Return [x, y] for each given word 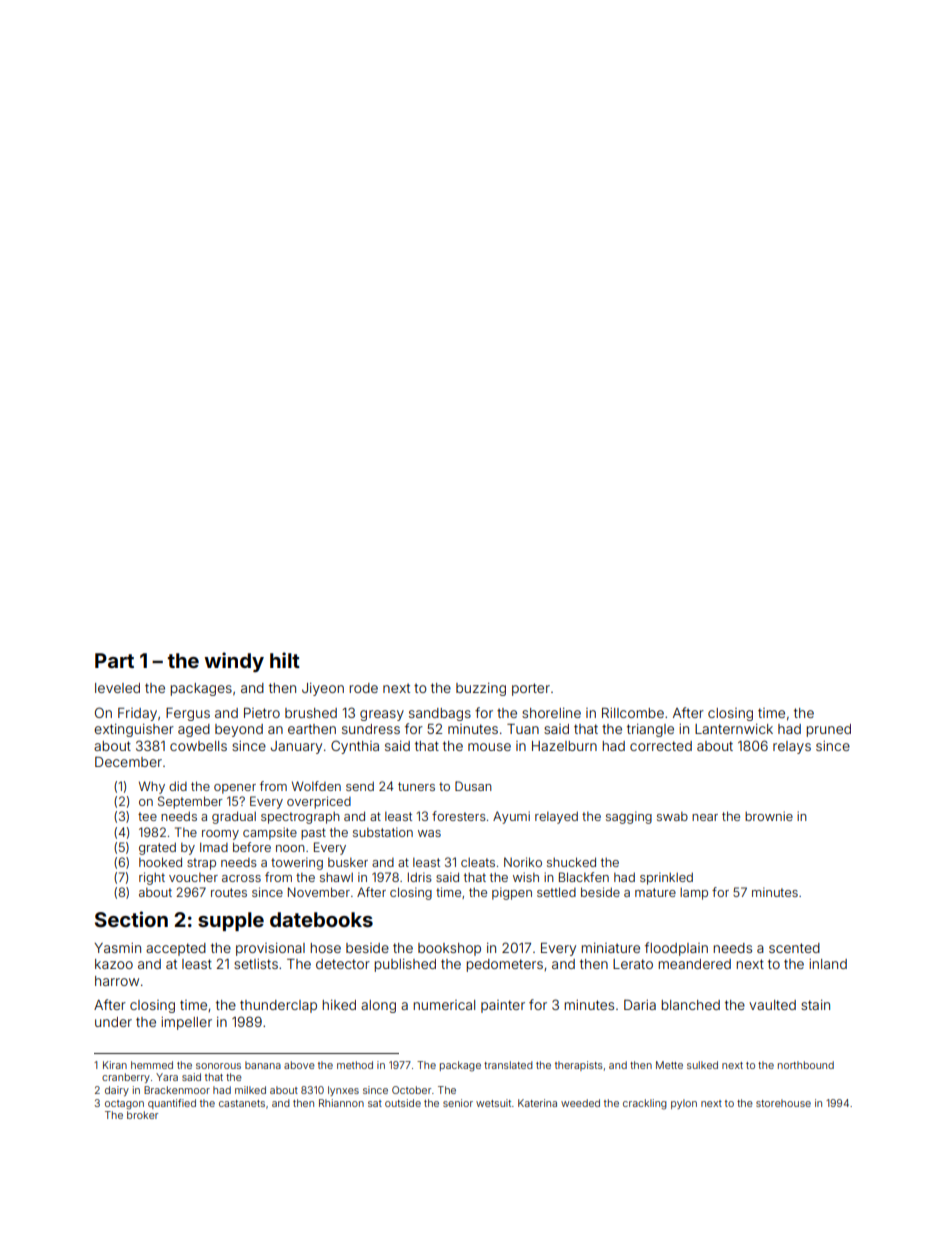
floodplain [676, 949]
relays [792, 747]
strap [201, 864]
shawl [336, 877]
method [355, 1065]
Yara [167, 1077]
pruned [828, 730]
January [296, 747]
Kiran [115, 1065]
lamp [694, 894]
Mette [669, 1065]
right [152, 878]
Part [114, 660]
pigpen [512, 893]
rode [363, 688]
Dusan [473, 786]
